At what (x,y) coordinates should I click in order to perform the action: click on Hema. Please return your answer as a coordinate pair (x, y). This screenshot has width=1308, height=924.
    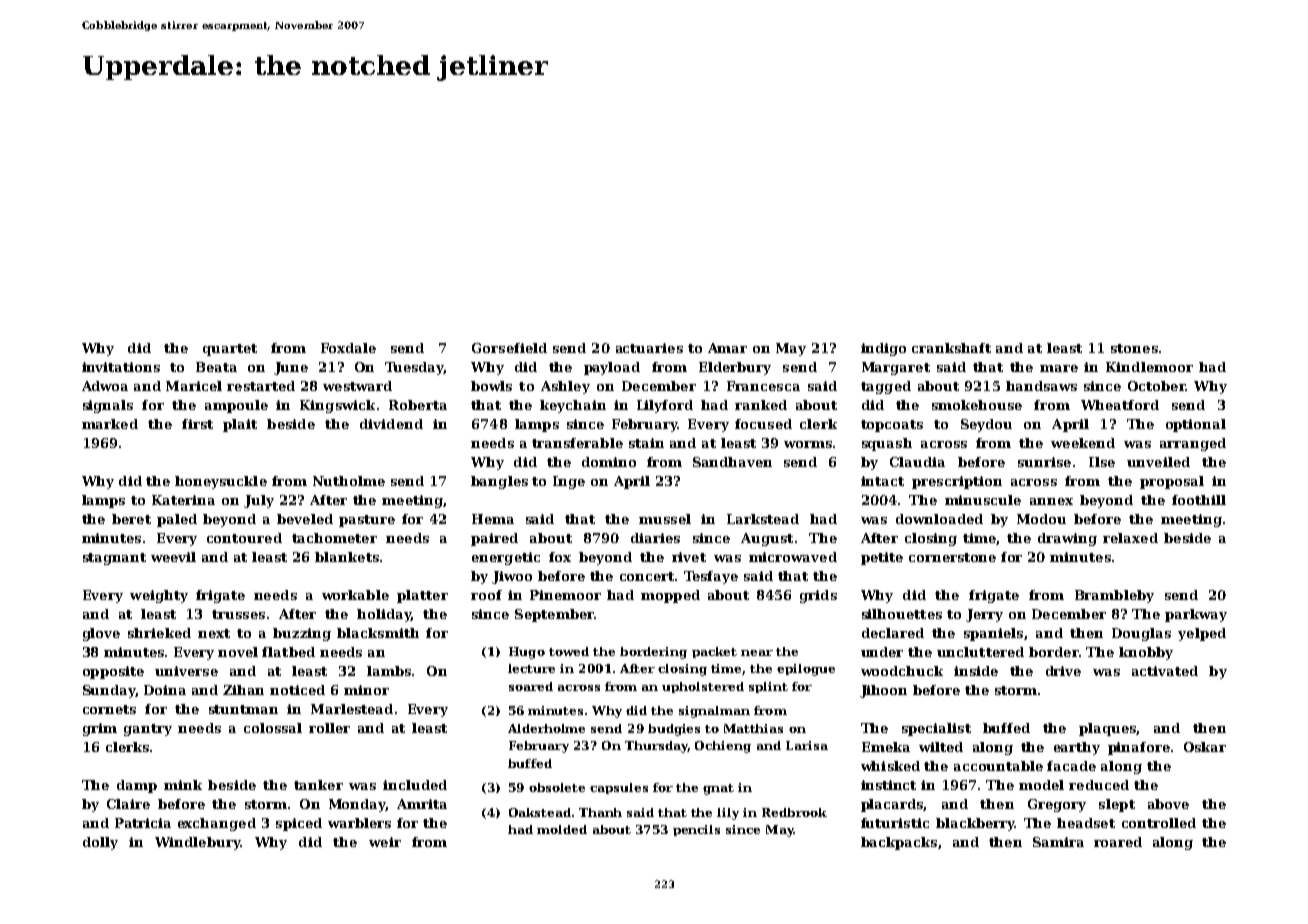
    Looking at the image, I should click on (493, 519).
